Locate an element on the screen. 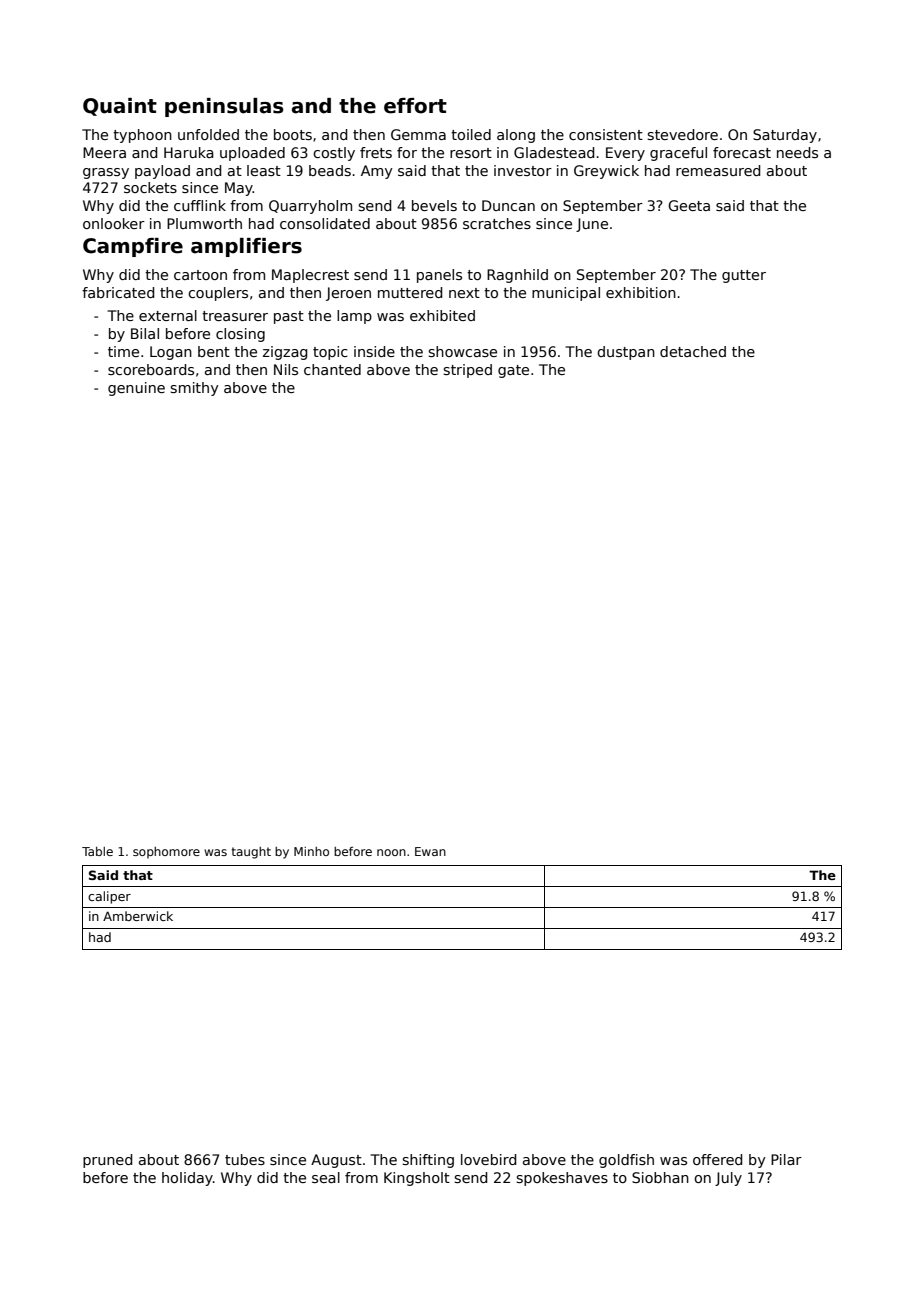  striped is located at coordinates (467, 371).
